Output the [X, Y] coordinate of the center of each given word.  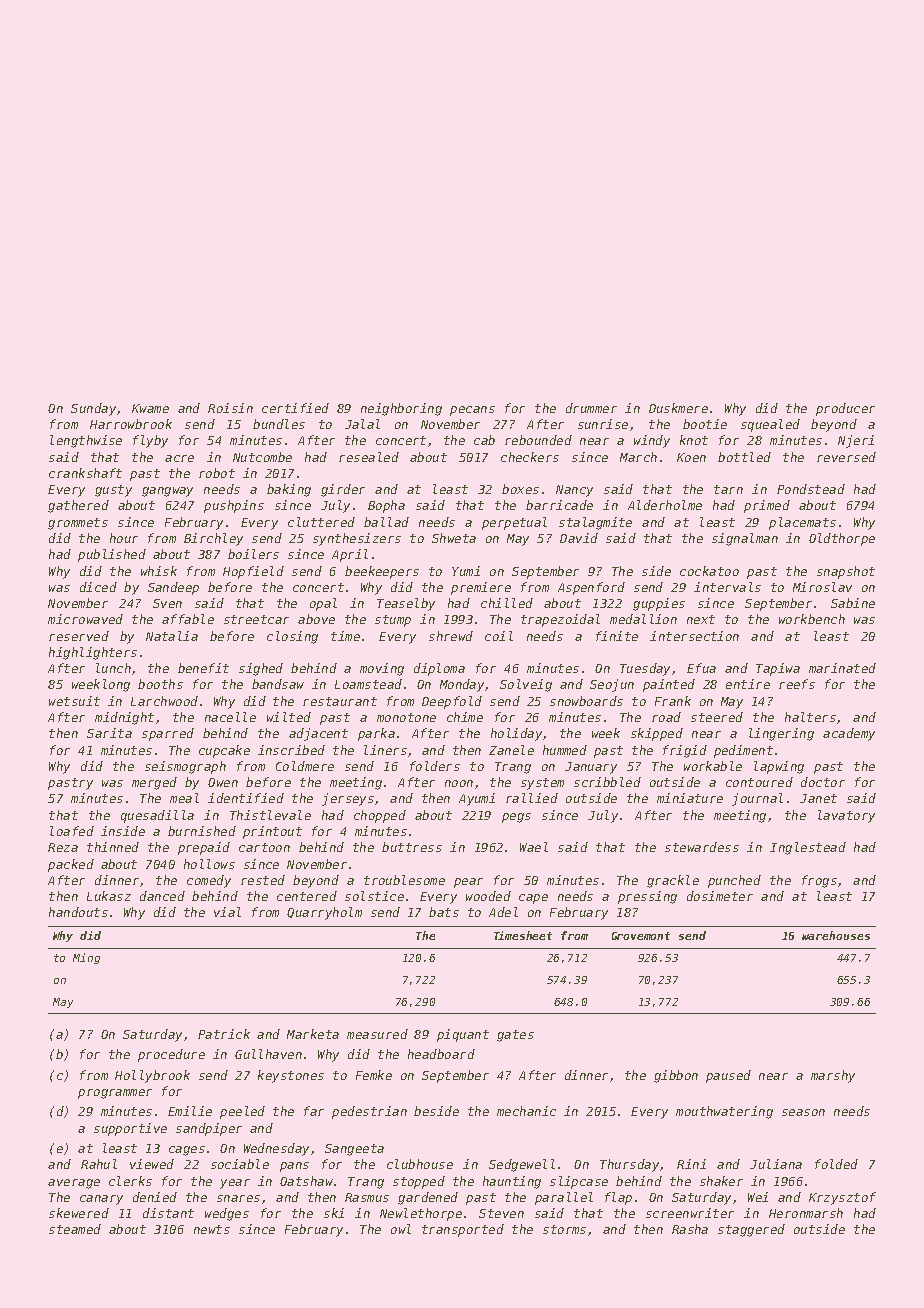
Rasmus [367, 1197]
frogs [819, 881]
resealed [369, 457]
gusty [113, 491]
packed [71, 865]
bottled [744, 457]
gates [515, 1036]
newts [212, 1229]
